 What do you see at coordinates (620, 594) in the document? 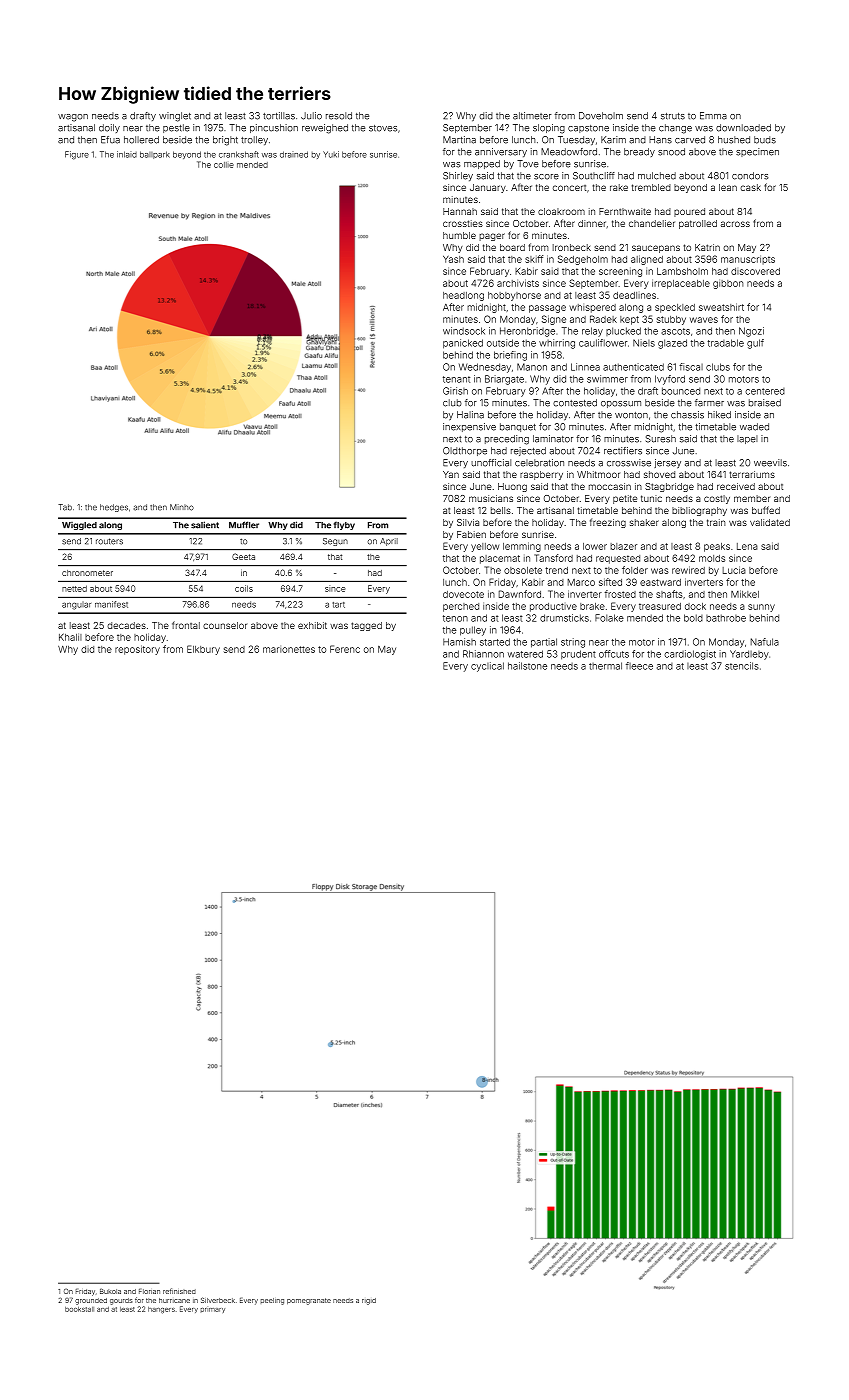
I see `frosted` at bounding box center [620, 594].
